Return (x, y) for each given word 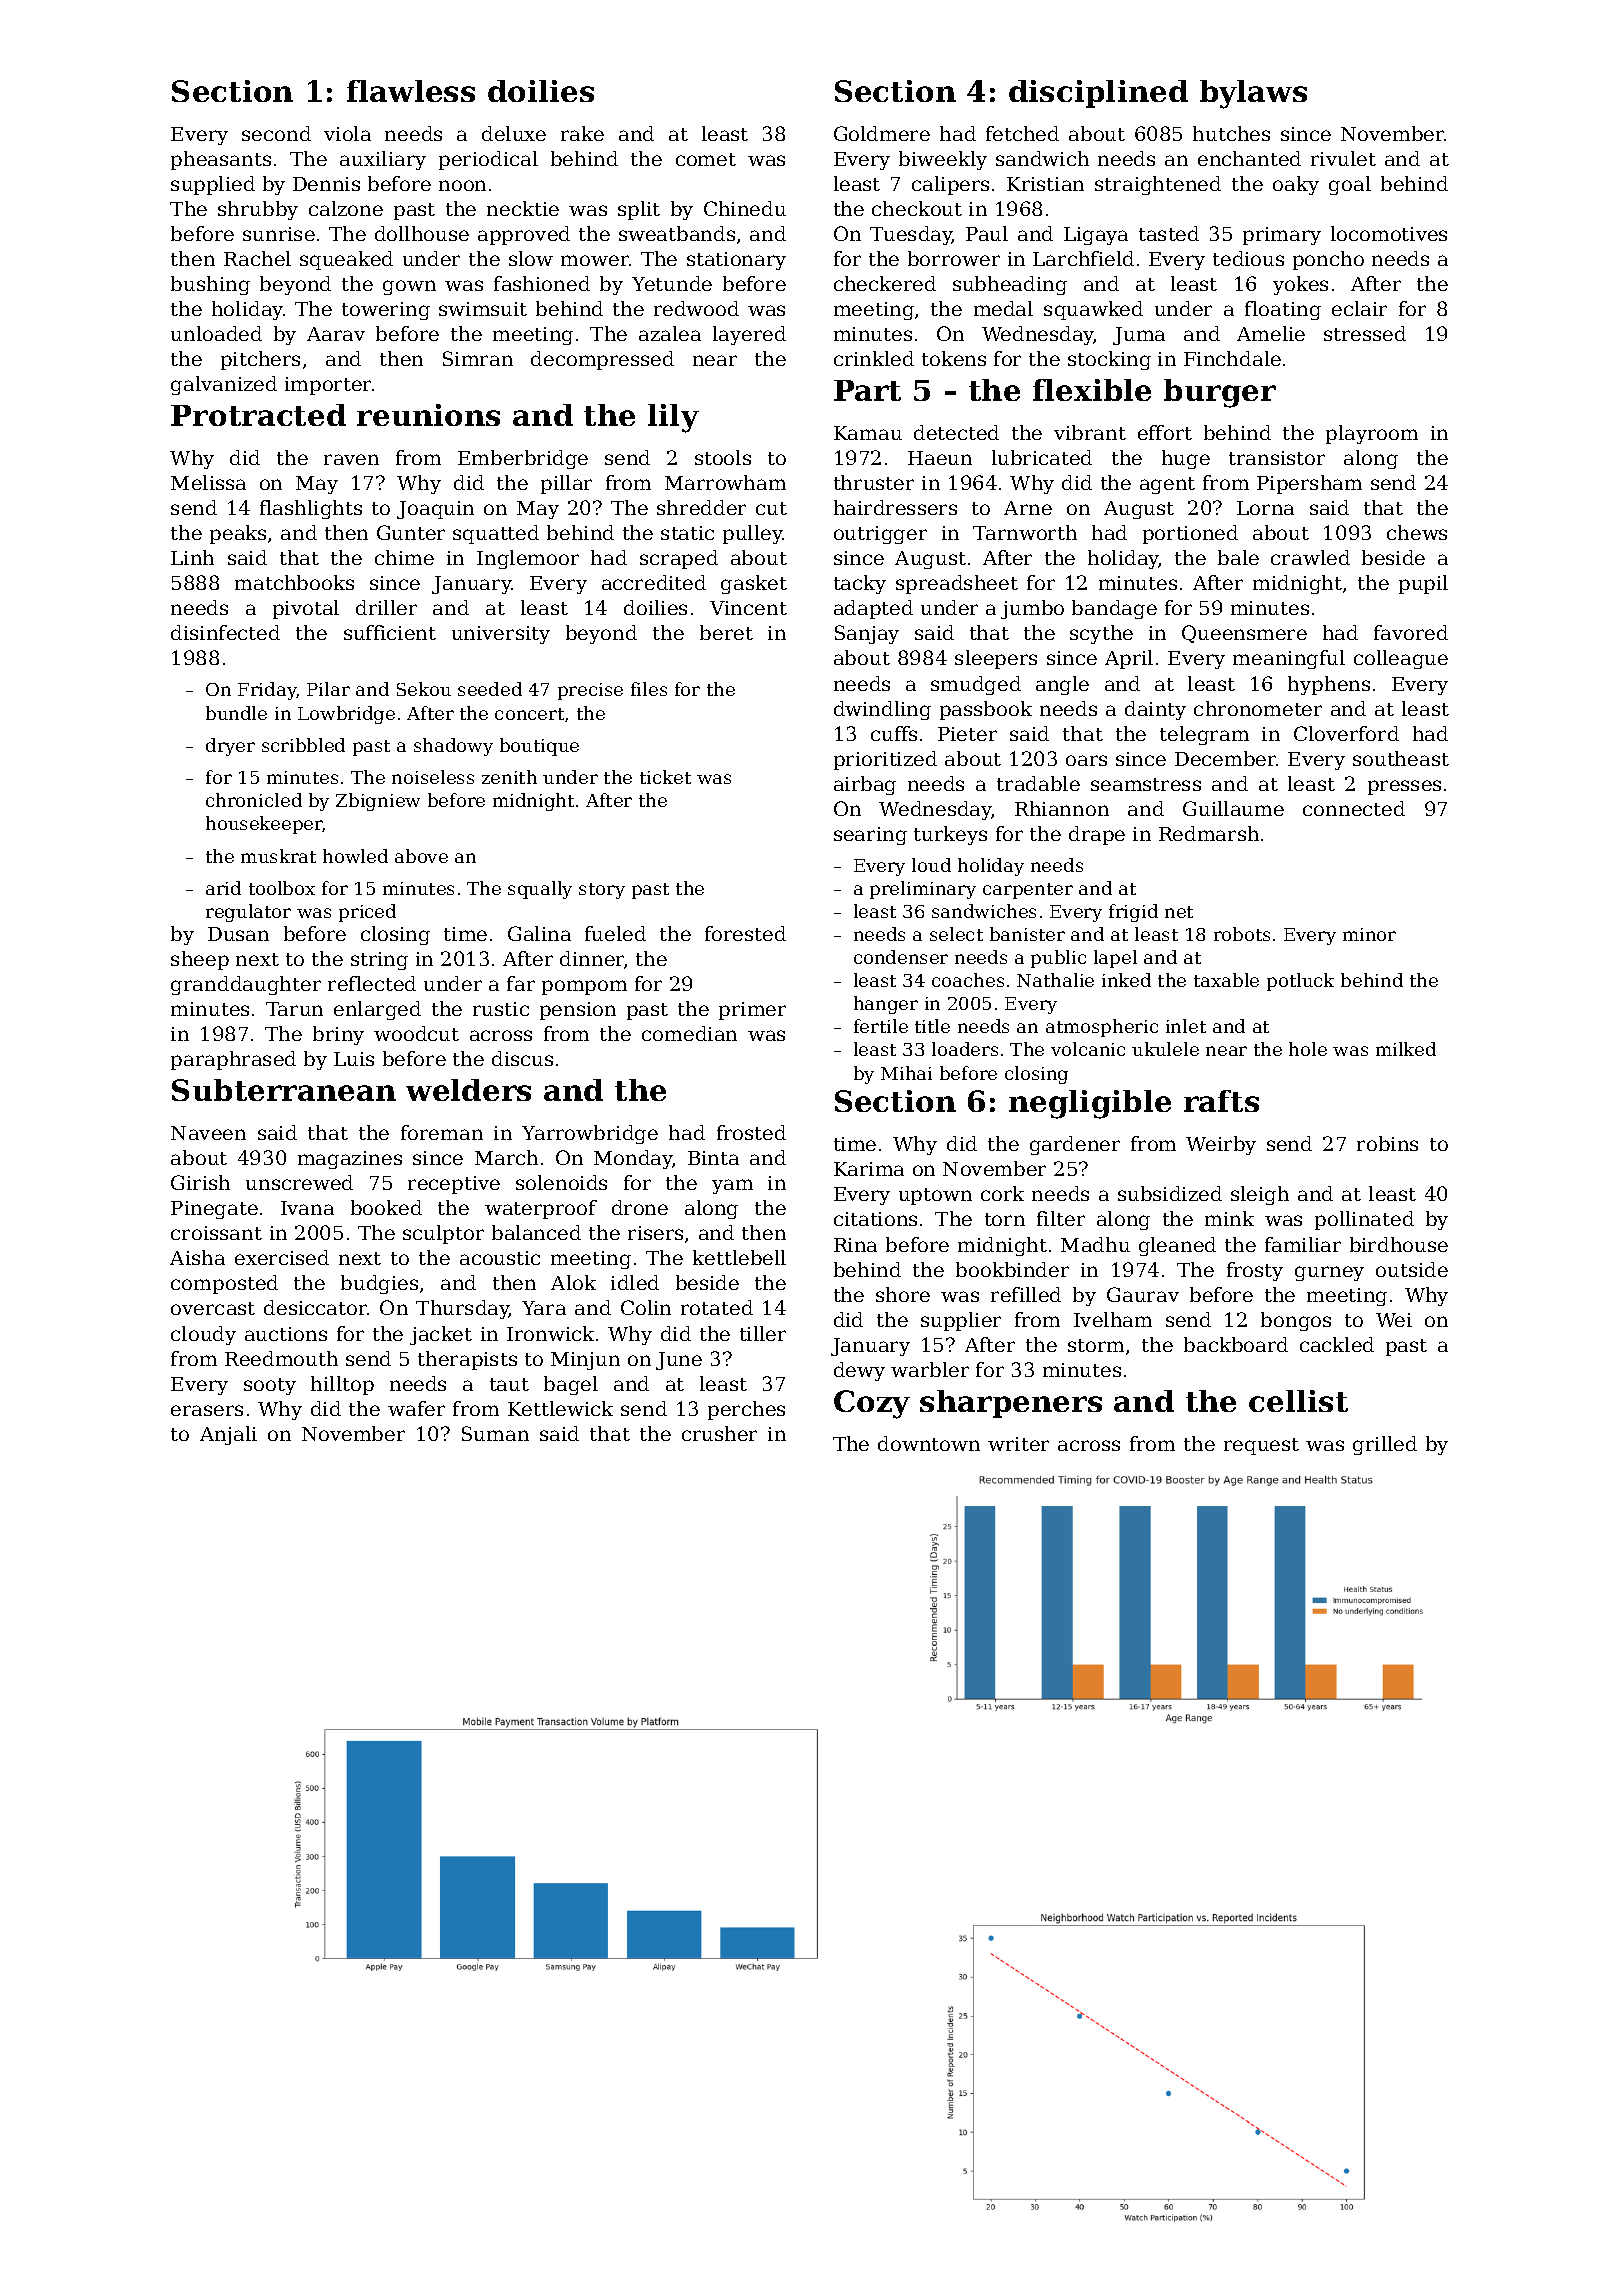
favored (1411, 632)
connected (1354, 808)
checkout (917, 208)
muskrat (278, 856)
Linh (192, 557)
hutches (1231, 133)
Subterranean (284, 1090)
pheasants (221, 160)
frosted (751, 1132)
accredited (654, 582)
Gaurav (1143, 1294)
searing (870, 836)
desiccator (316, 1307)
